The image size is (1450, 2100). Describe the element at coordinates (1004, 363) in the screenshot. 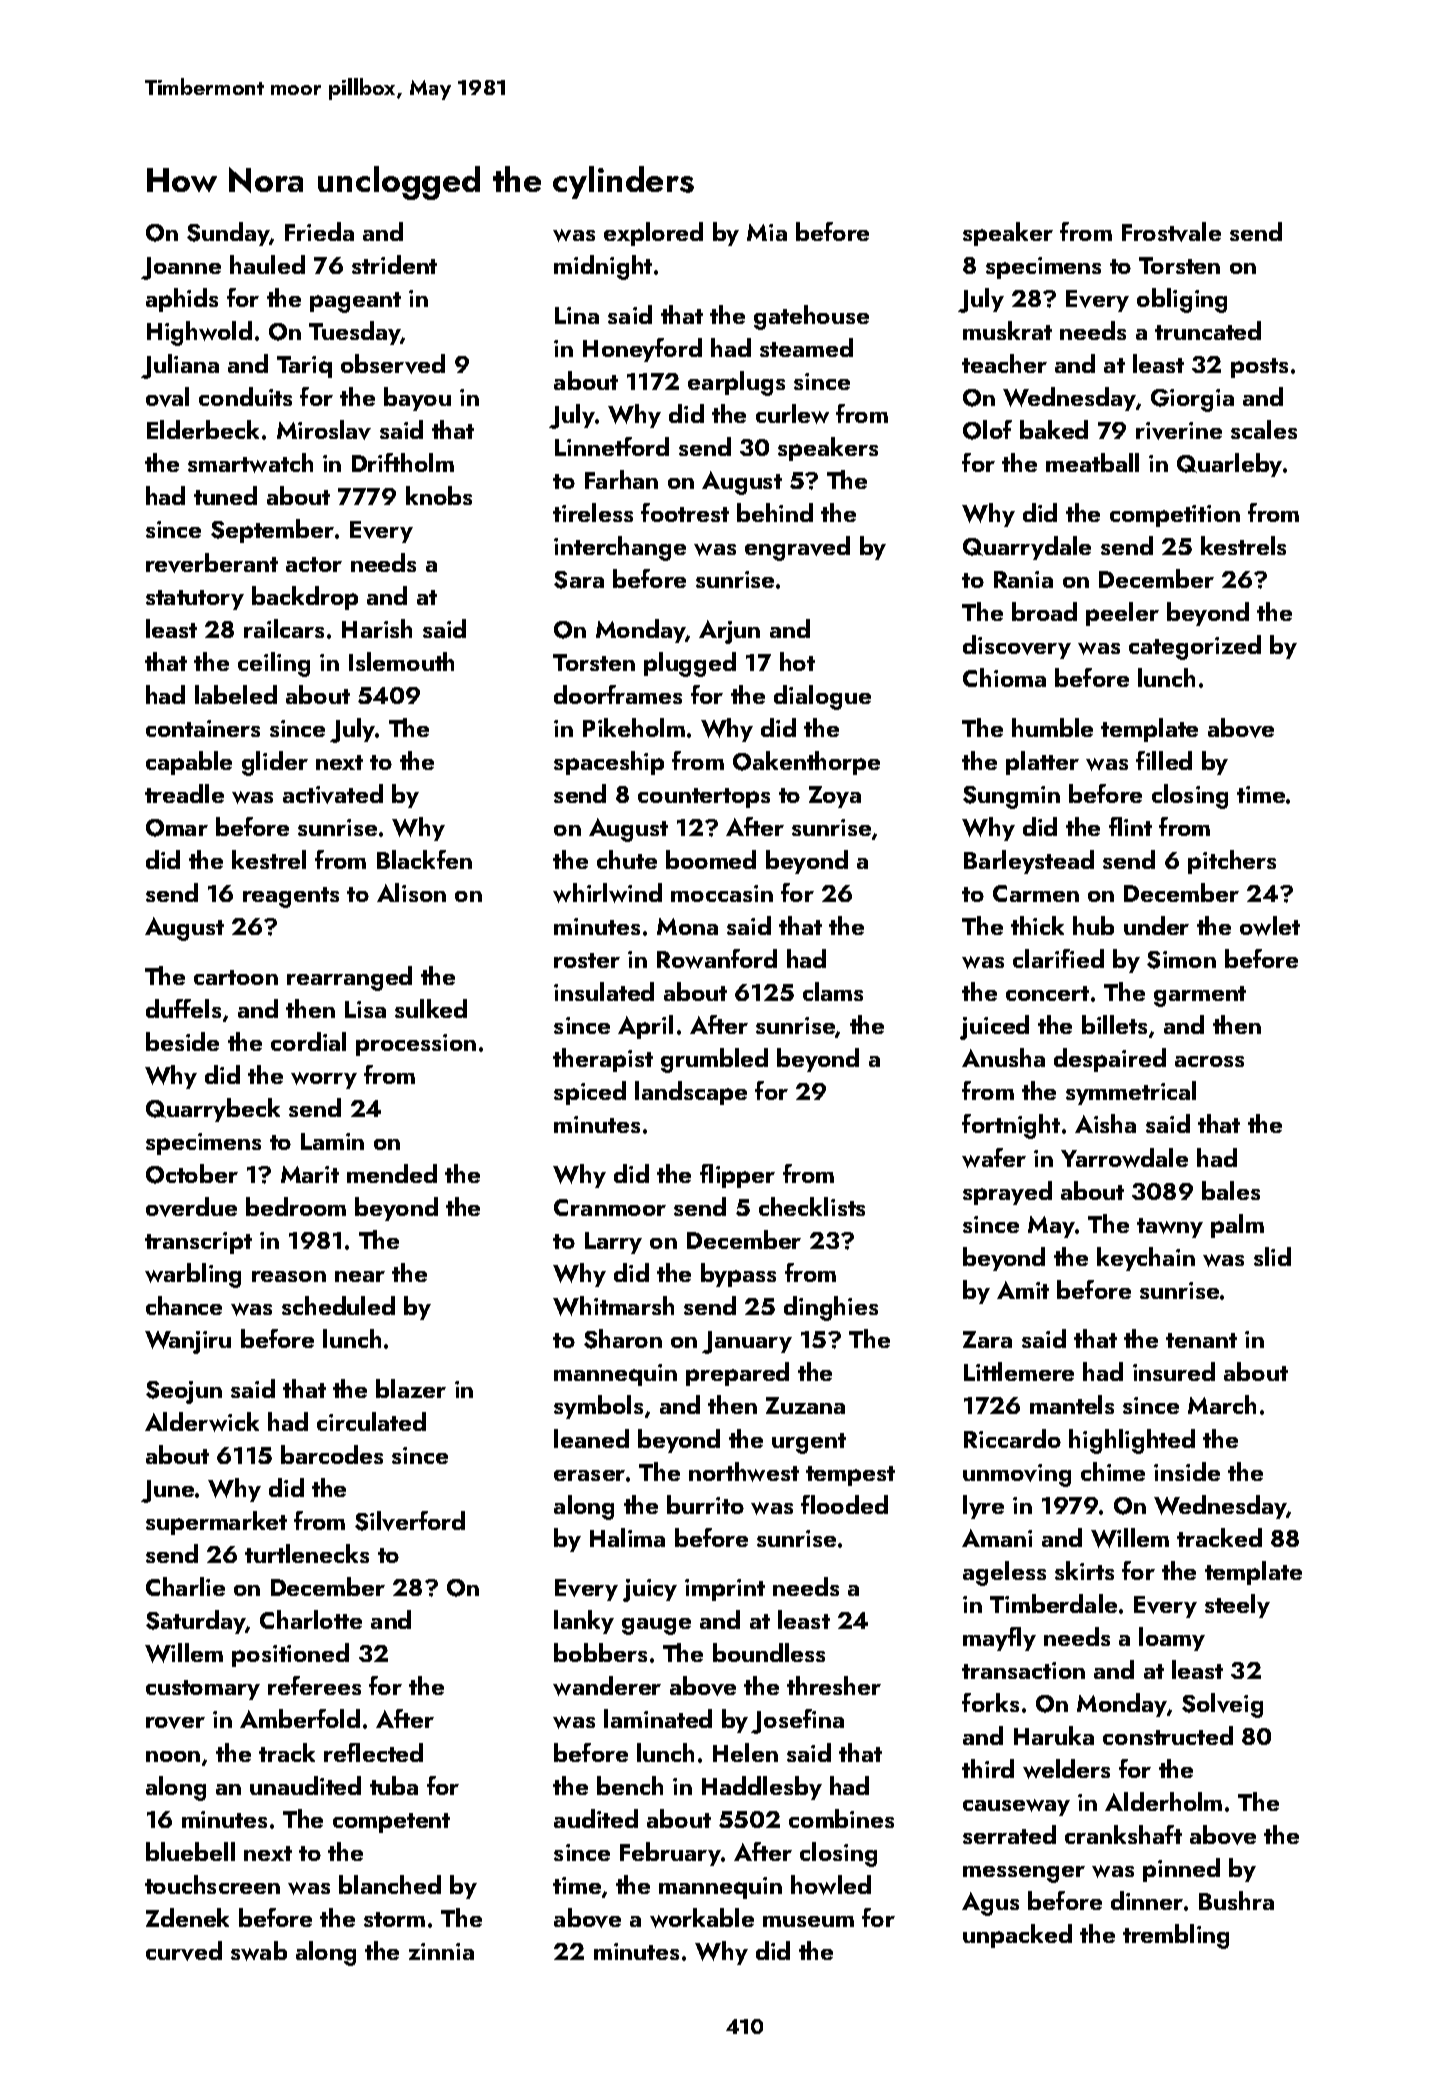

I see `teacher` at that location.
